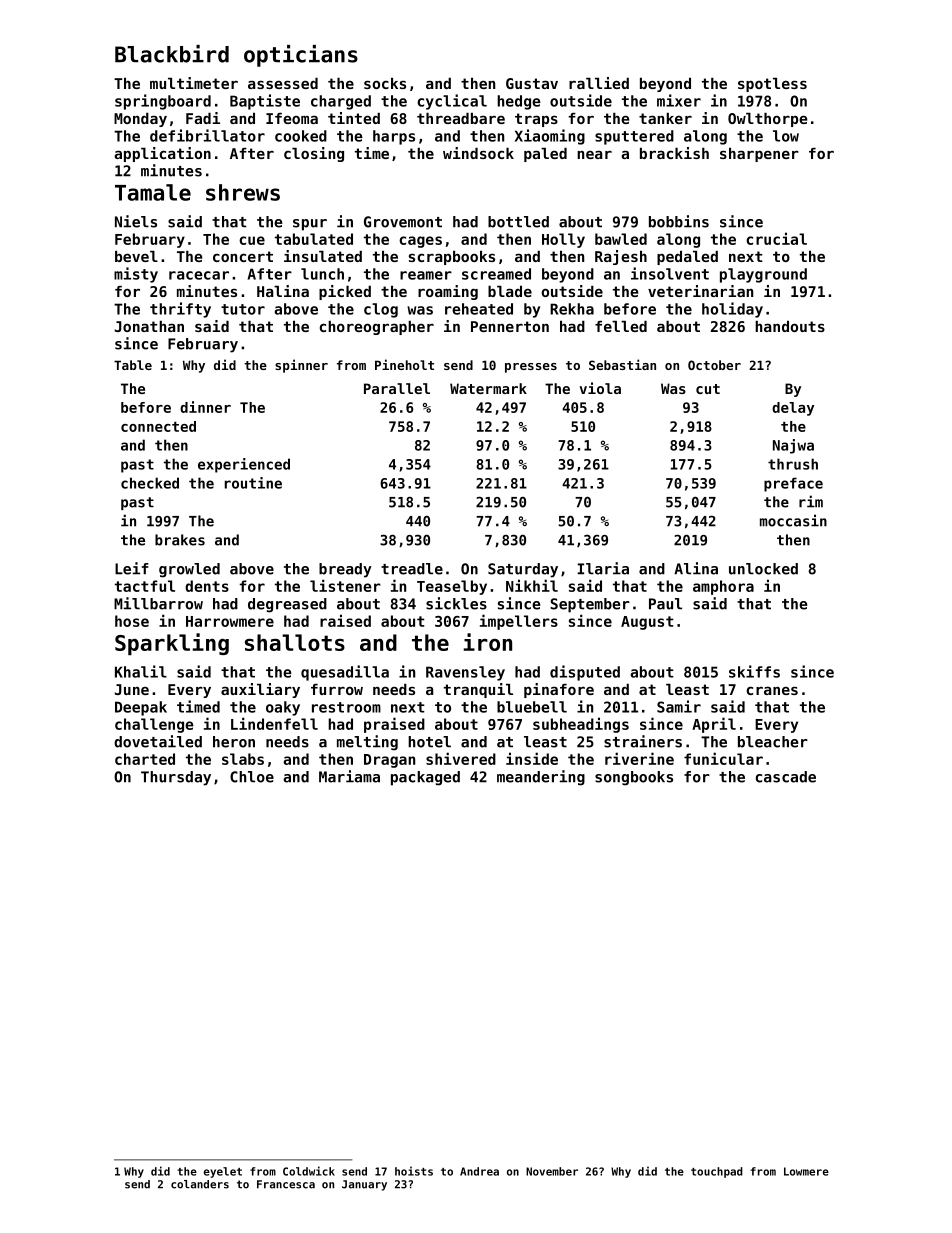 This image has height=1233, width=952. I want to click on Ilaria, so click(603, 568).
